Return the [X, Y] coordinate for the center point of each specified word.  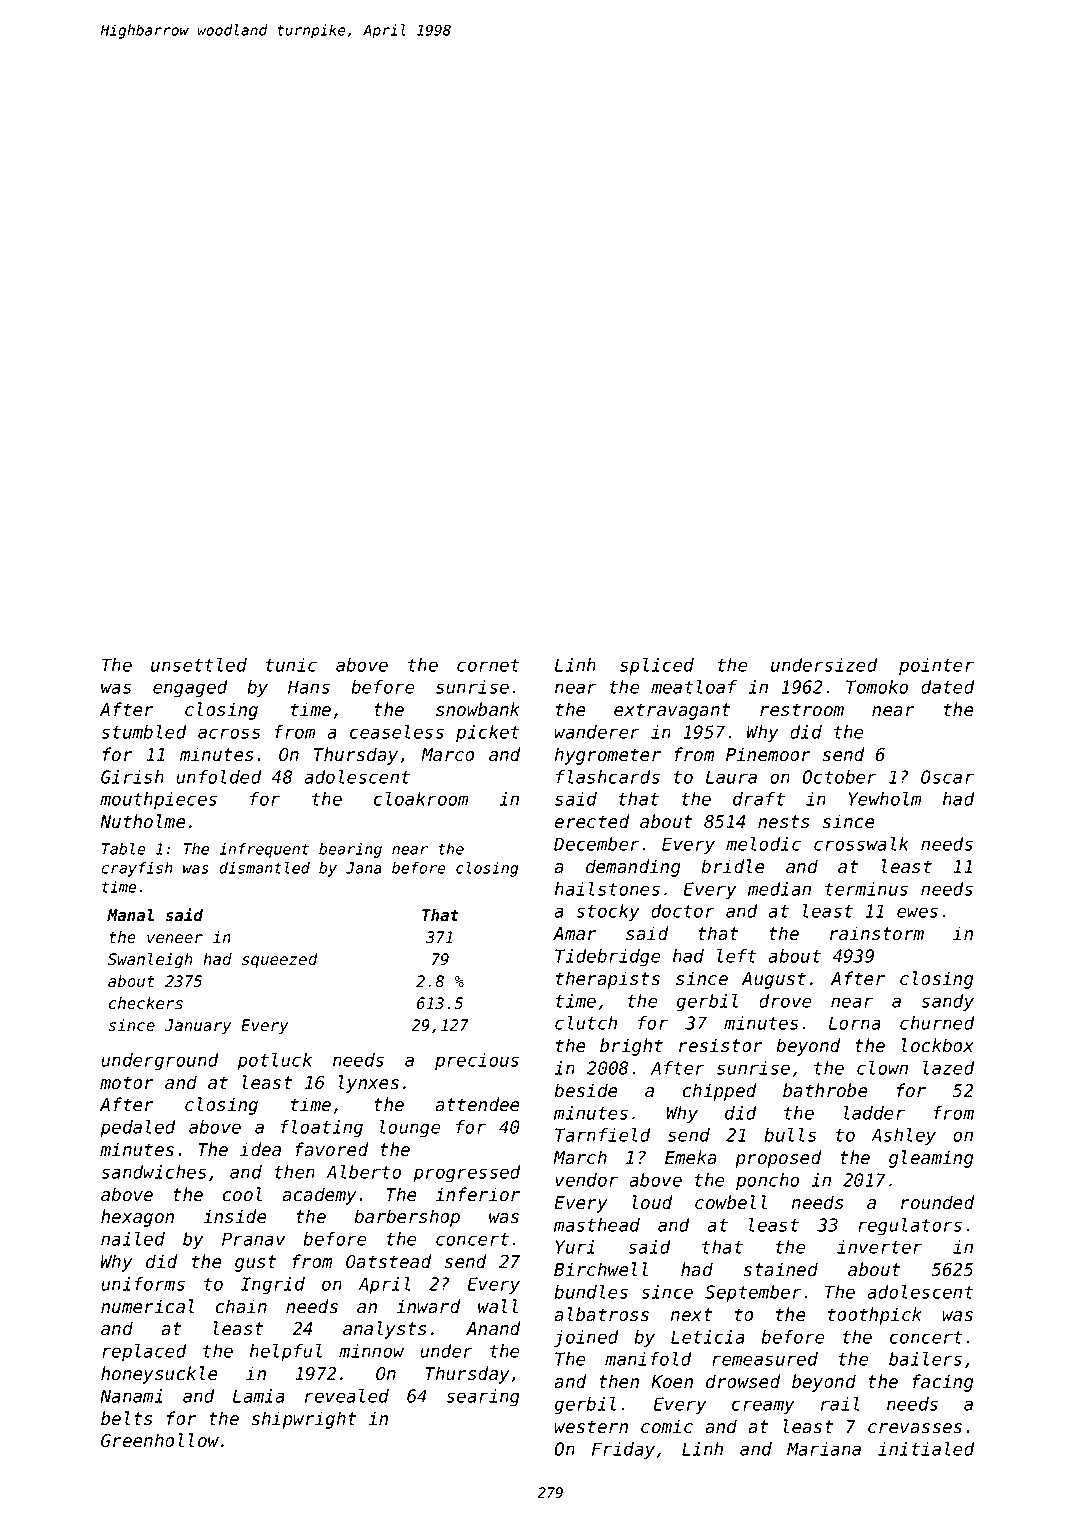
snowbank [478, 709]
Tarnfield [603, 1135]
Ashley [903, 1136]
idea [260, 1149]
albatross [601, 1314]
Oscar [947, 777]
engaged [190, 689]
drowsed [743, 1381]
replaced [144, 1352]
